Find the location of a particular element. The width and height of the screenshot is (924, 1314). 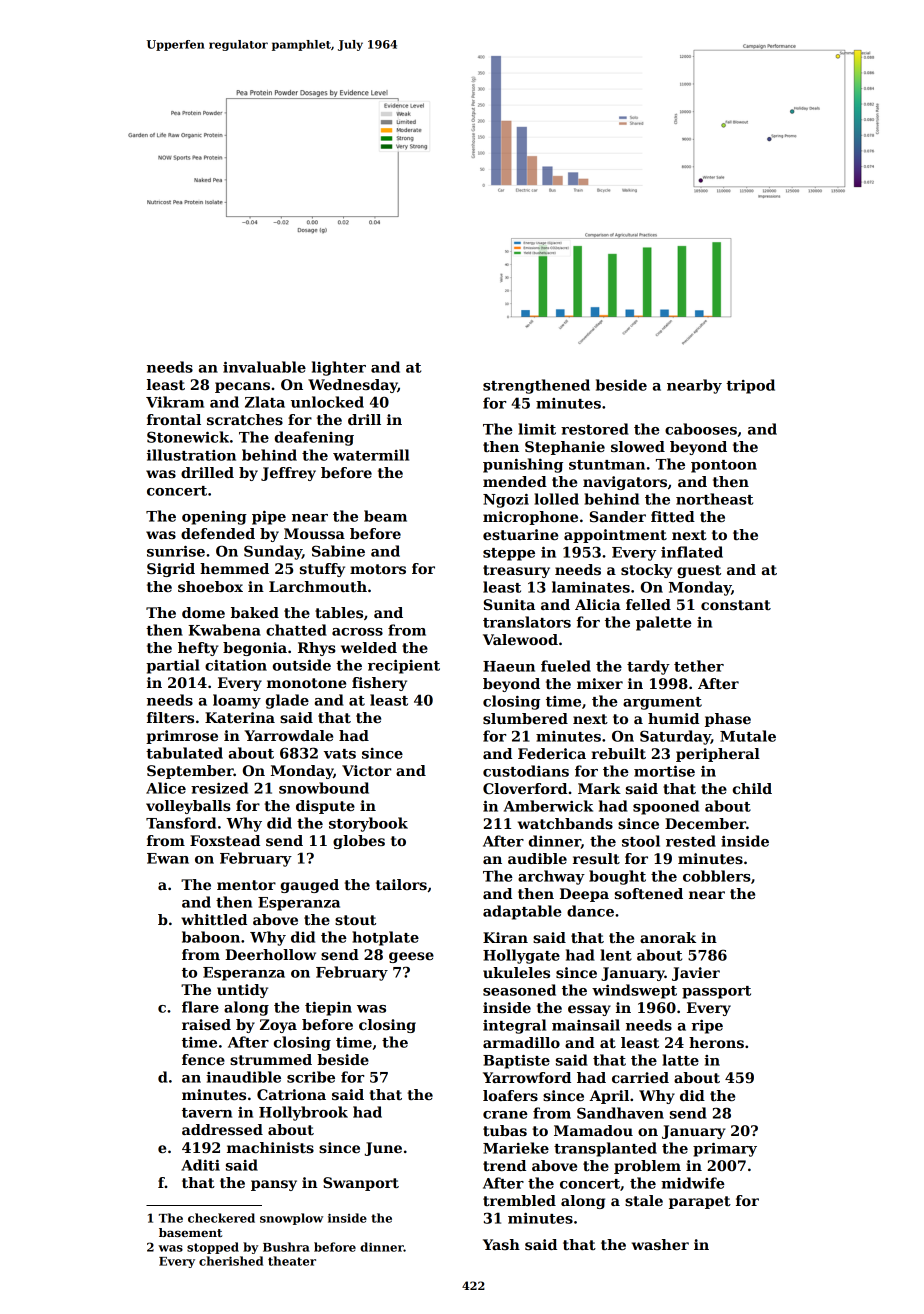

child is located at coordinates (752, 788).
